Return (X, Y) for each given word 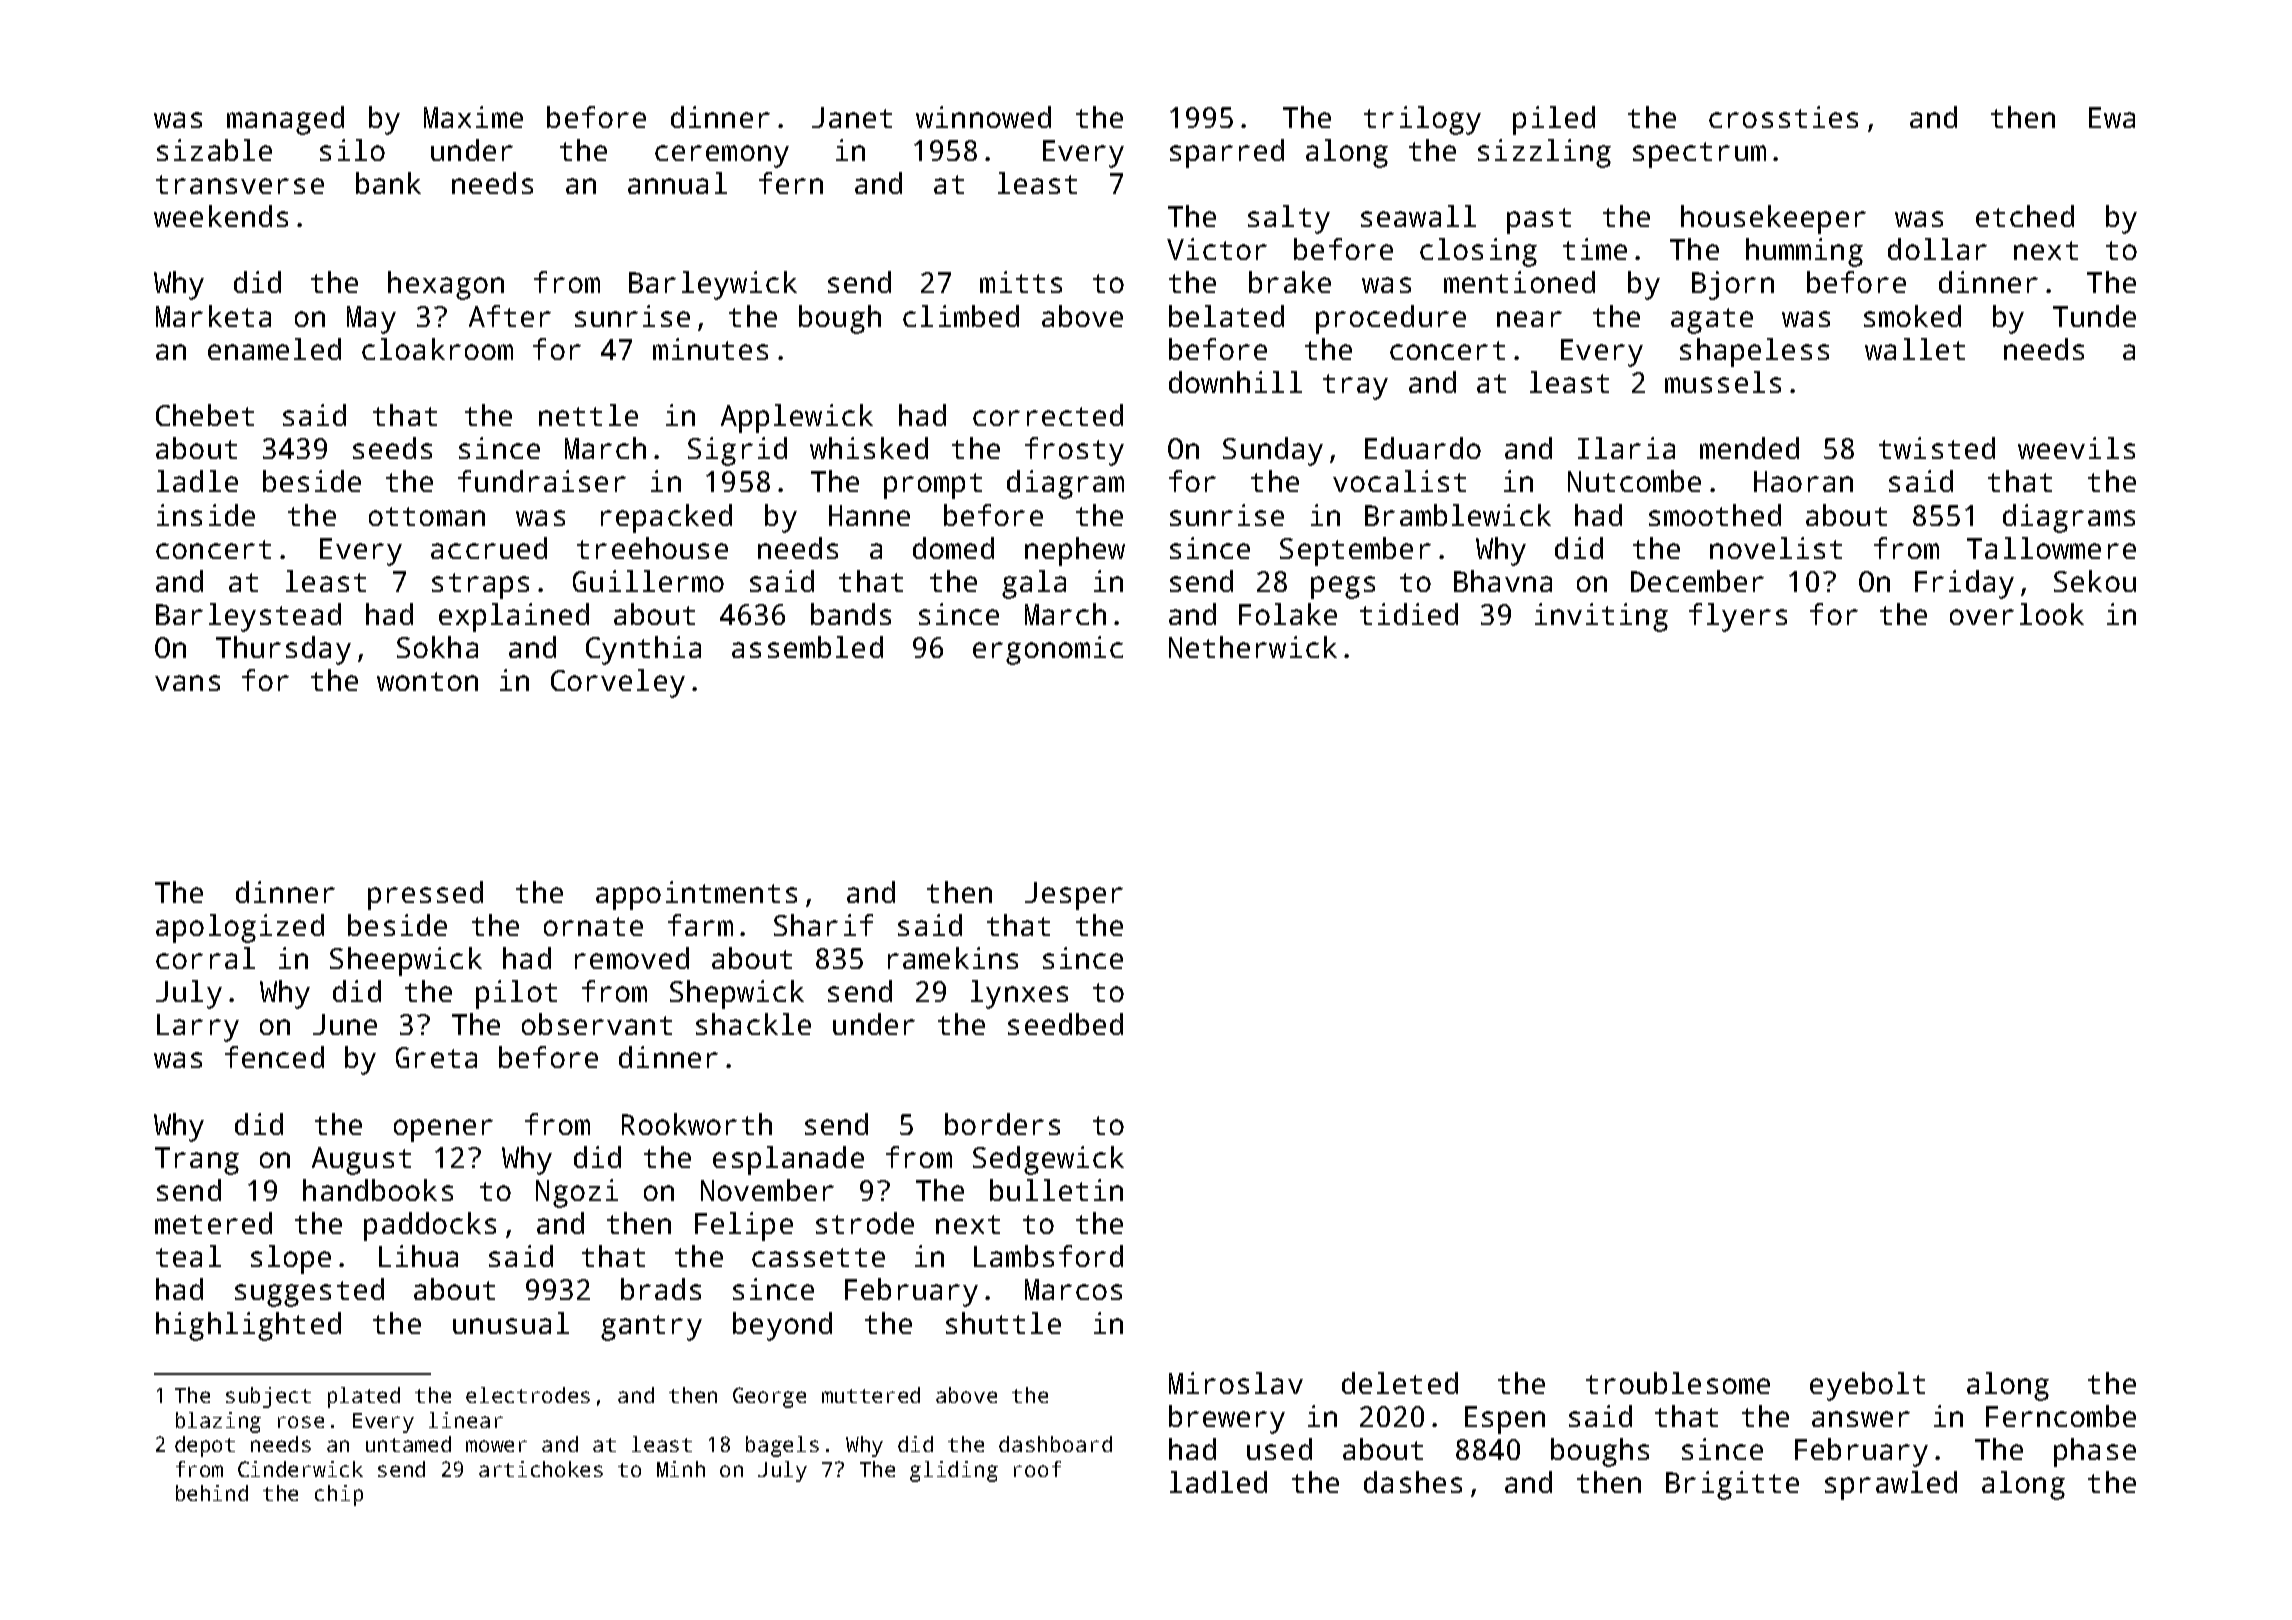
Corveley (618, 683)
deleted (1400, 1383)
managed (285, 120)
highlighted (248, 1326)
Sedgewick (1048, 1160)
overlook (2017, 614)
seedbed (1065, 1024)
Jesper (1074, 896)
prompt (933, 486)
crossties (1783, 117)
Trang (197, 1161)
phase (2095, 1452)
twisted (1937, 448)
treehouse (652, 548)
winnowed (983, 117)
